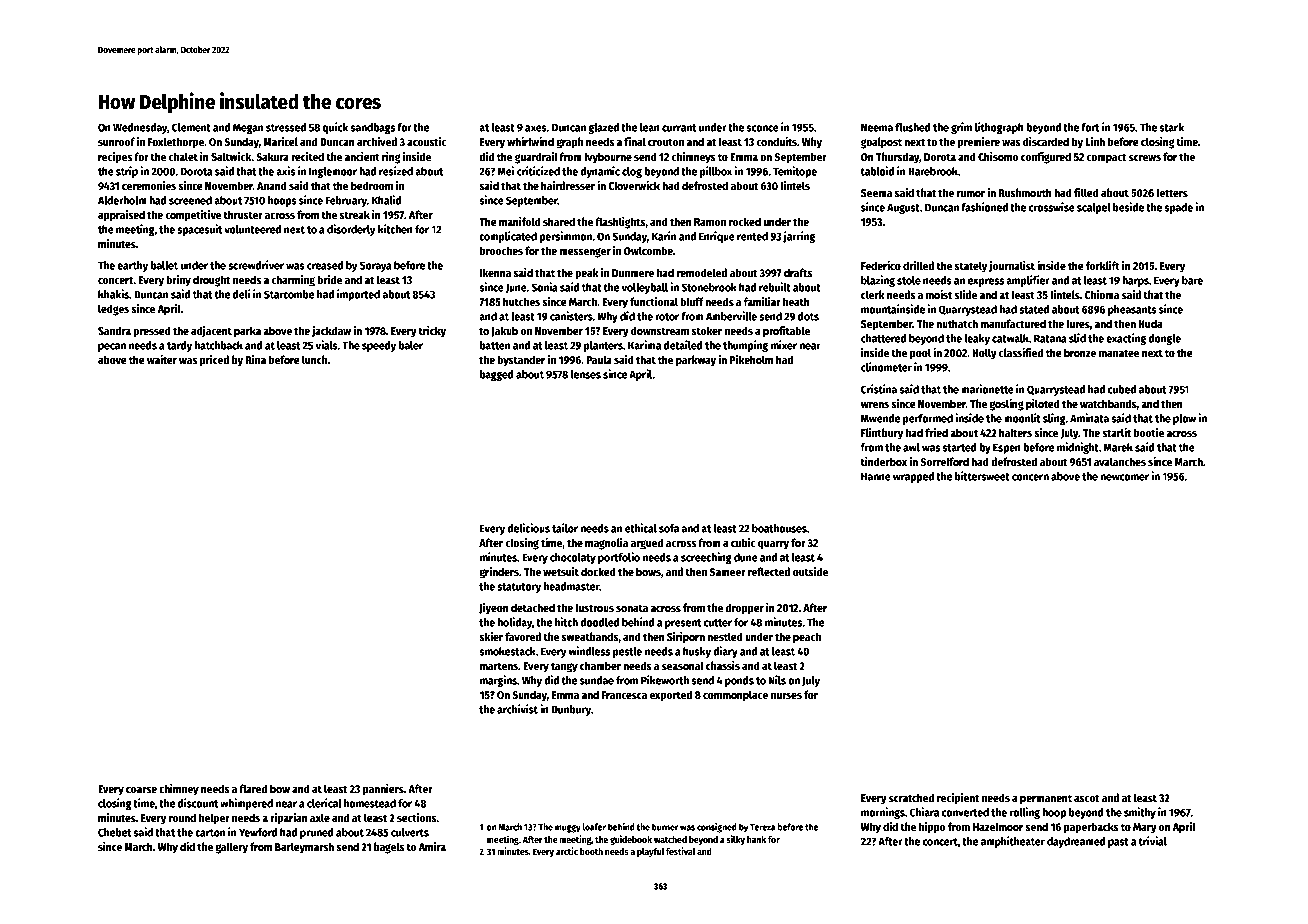  I want to click on statutory, so click(519, 588).
